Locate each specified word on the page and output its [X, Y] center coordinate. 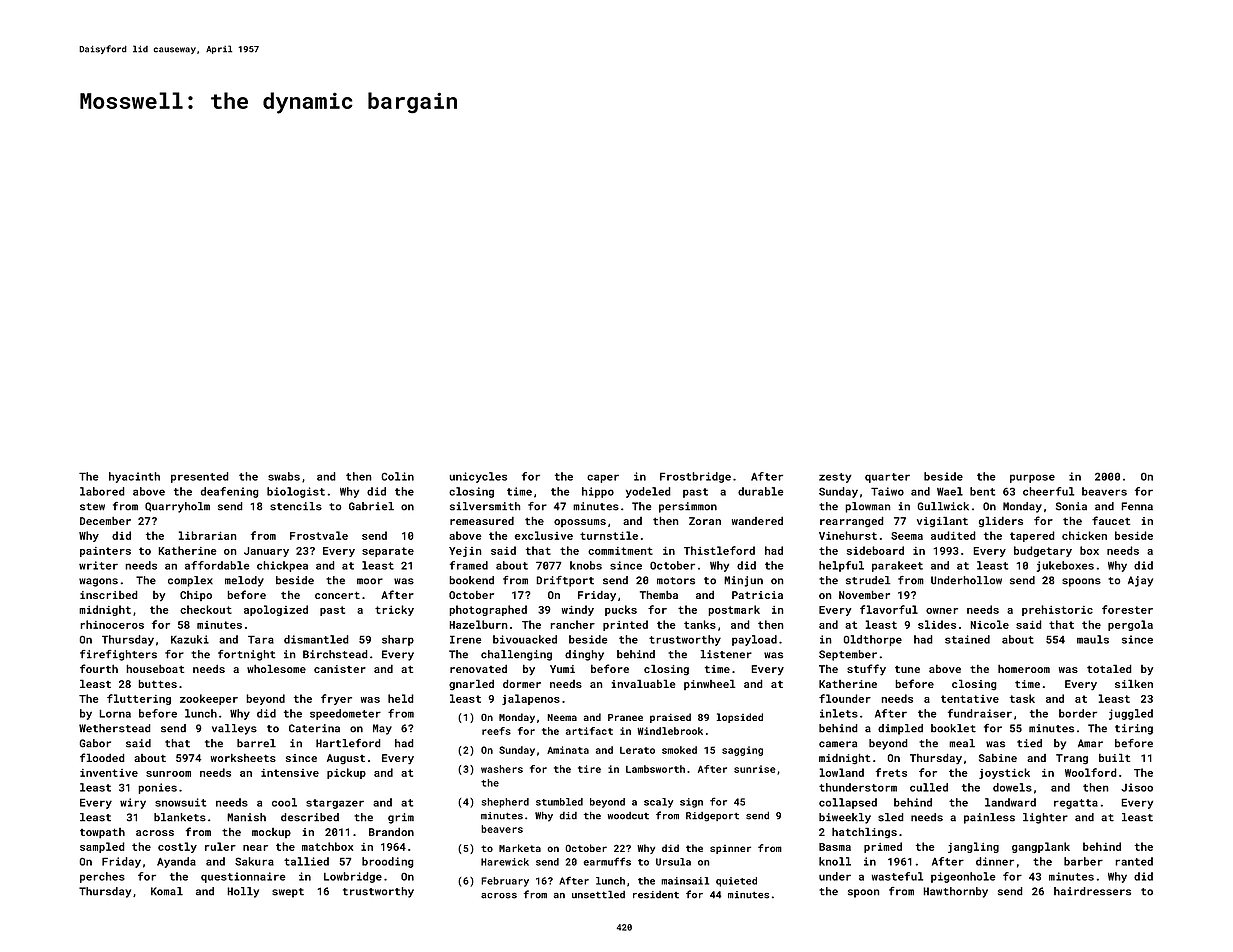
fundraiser [980, 713]
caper [603, 478]
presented [200, 477]
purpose [1032, 478]
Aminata [568, 750]
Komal [167, 891]
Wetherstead [115, 728]
